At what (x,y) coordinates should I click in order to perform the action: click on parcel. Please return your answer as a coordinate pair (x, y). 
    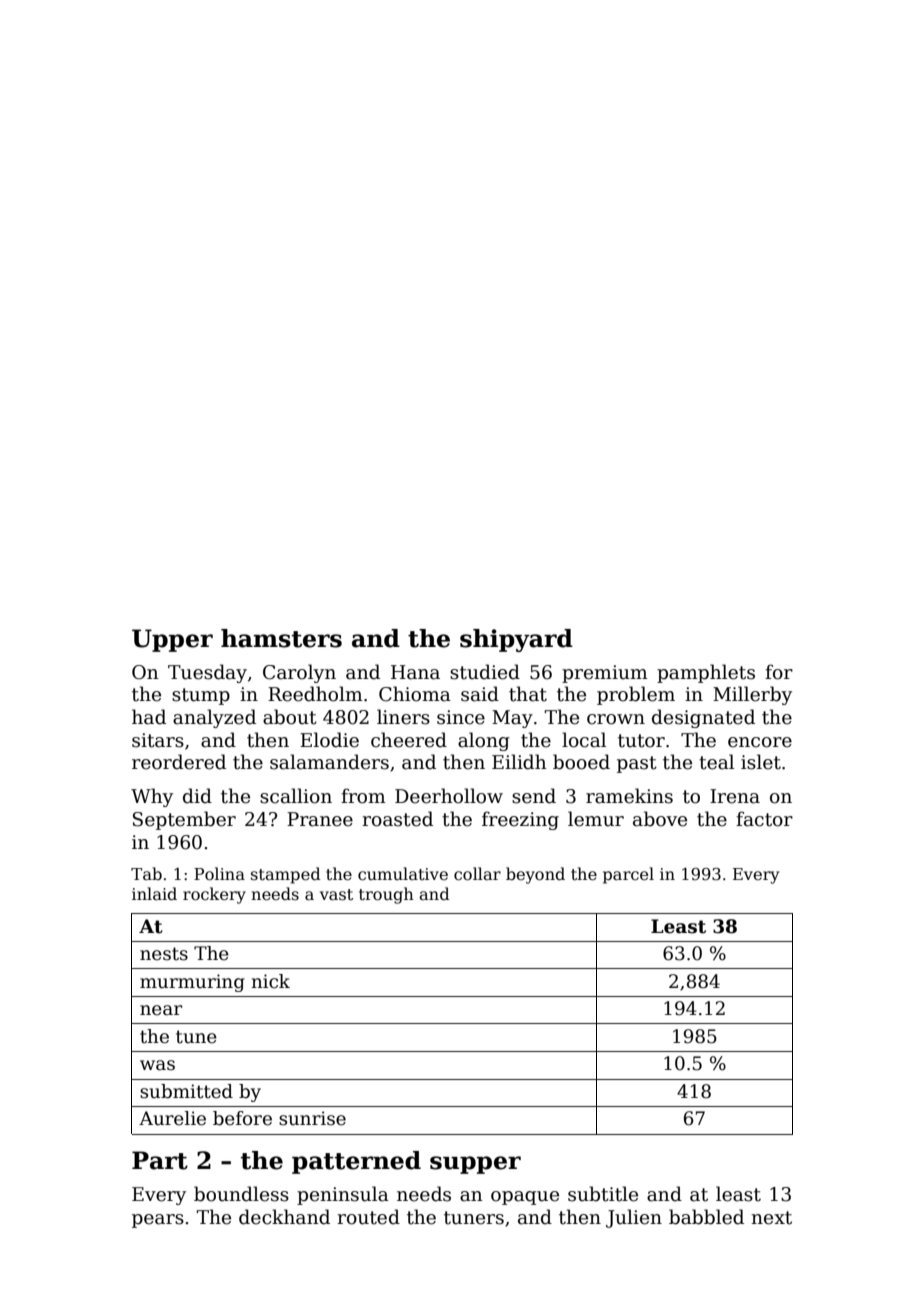
    Looking at the image, I should click on (628, 875).
